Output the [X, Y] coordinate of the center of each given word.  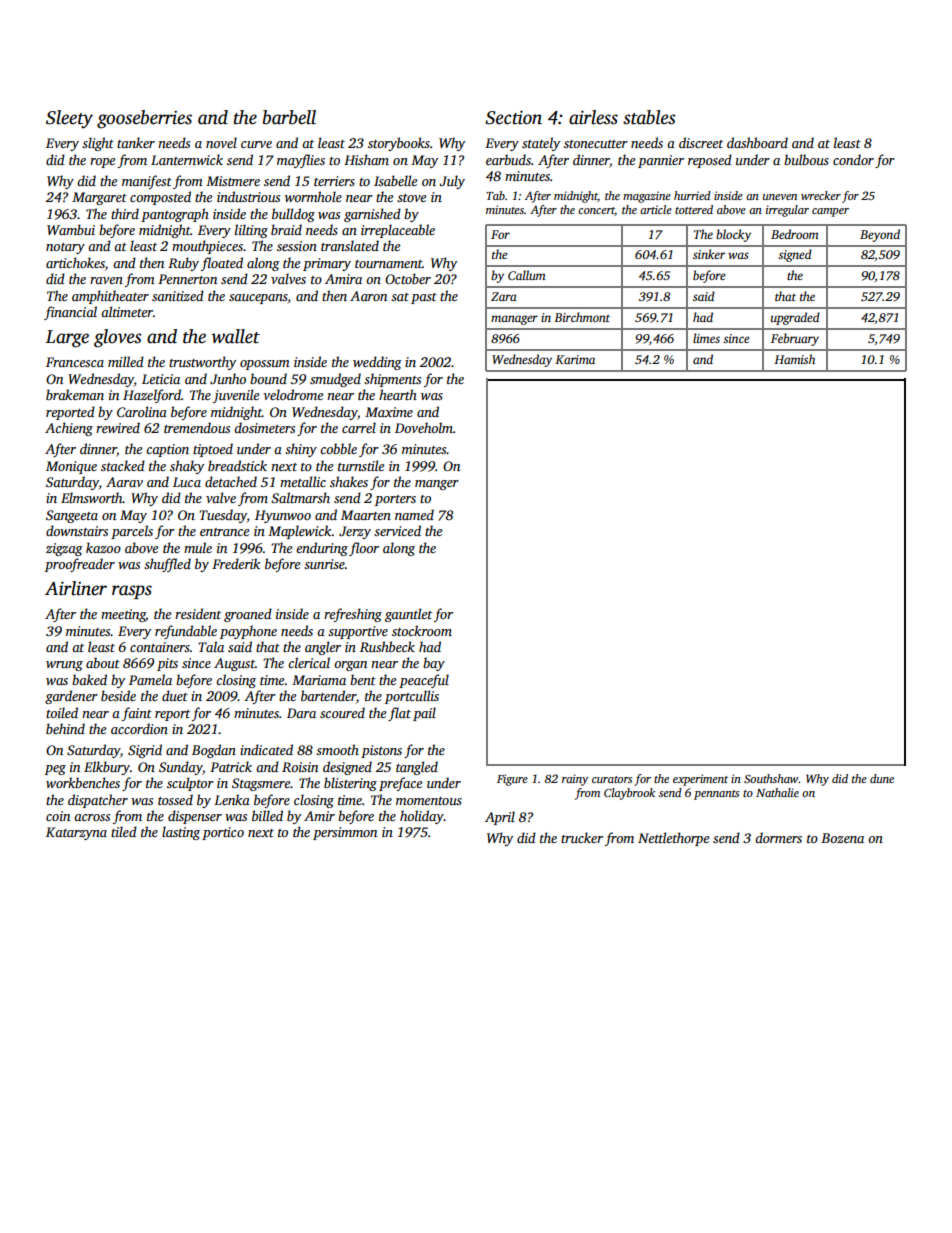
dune [882, 778]
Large [67, 339]
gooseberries [144, 119]
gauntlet [408, 615]
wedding [377, 363]
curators [612, 779]
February [795, 339]
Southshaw [771, 778]
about [103, 662]
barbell [289, 117]
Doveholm [424, 427]
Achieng [69, 429]
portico [223, 833]
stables [649, 117]
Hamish [794, 359]
